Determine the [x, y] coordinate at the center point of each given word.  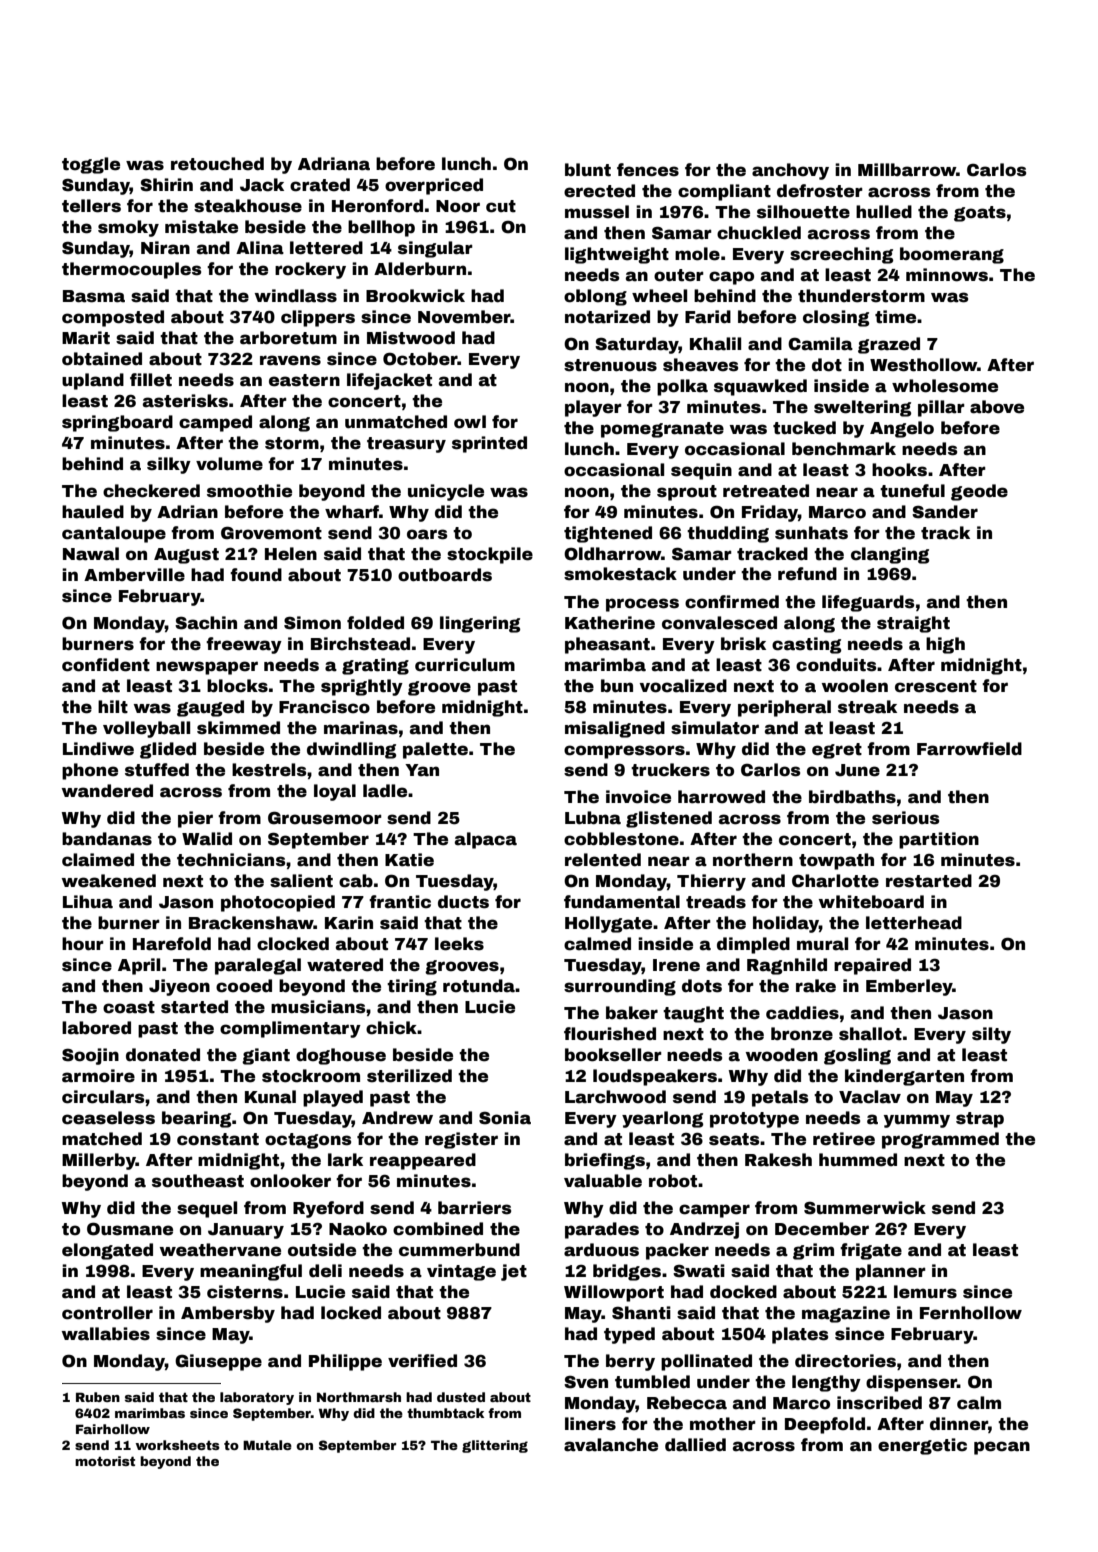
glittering [495, 1446]
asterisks [185, 401]
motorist [105, 1461]
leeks [459, 944]
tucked [804, 428]
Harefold [172, 944]
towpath [836, 861]
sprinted [489, 444]
